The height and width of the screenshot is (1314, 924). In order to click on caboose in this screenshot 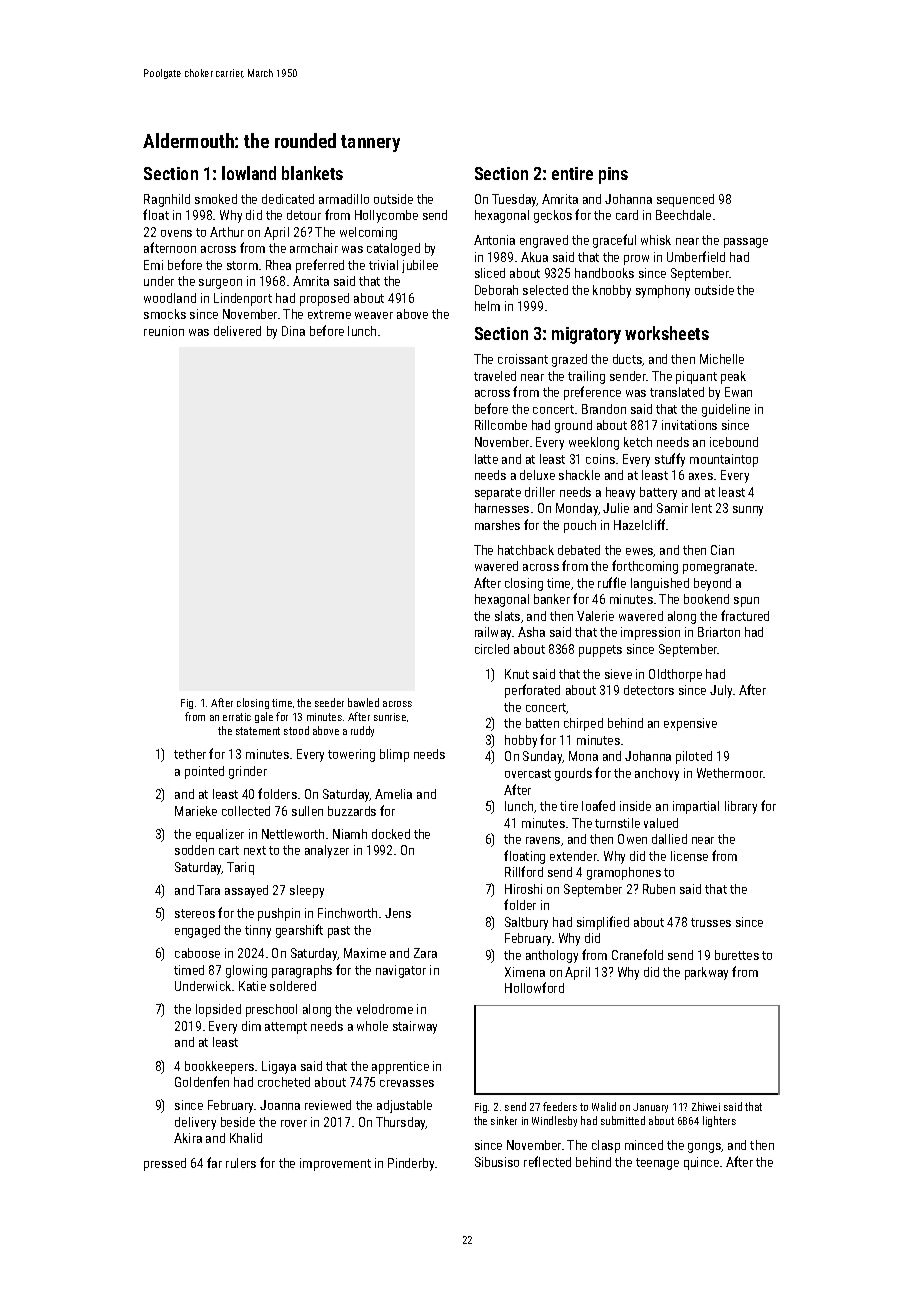, I will do `click(197, 953)`.
